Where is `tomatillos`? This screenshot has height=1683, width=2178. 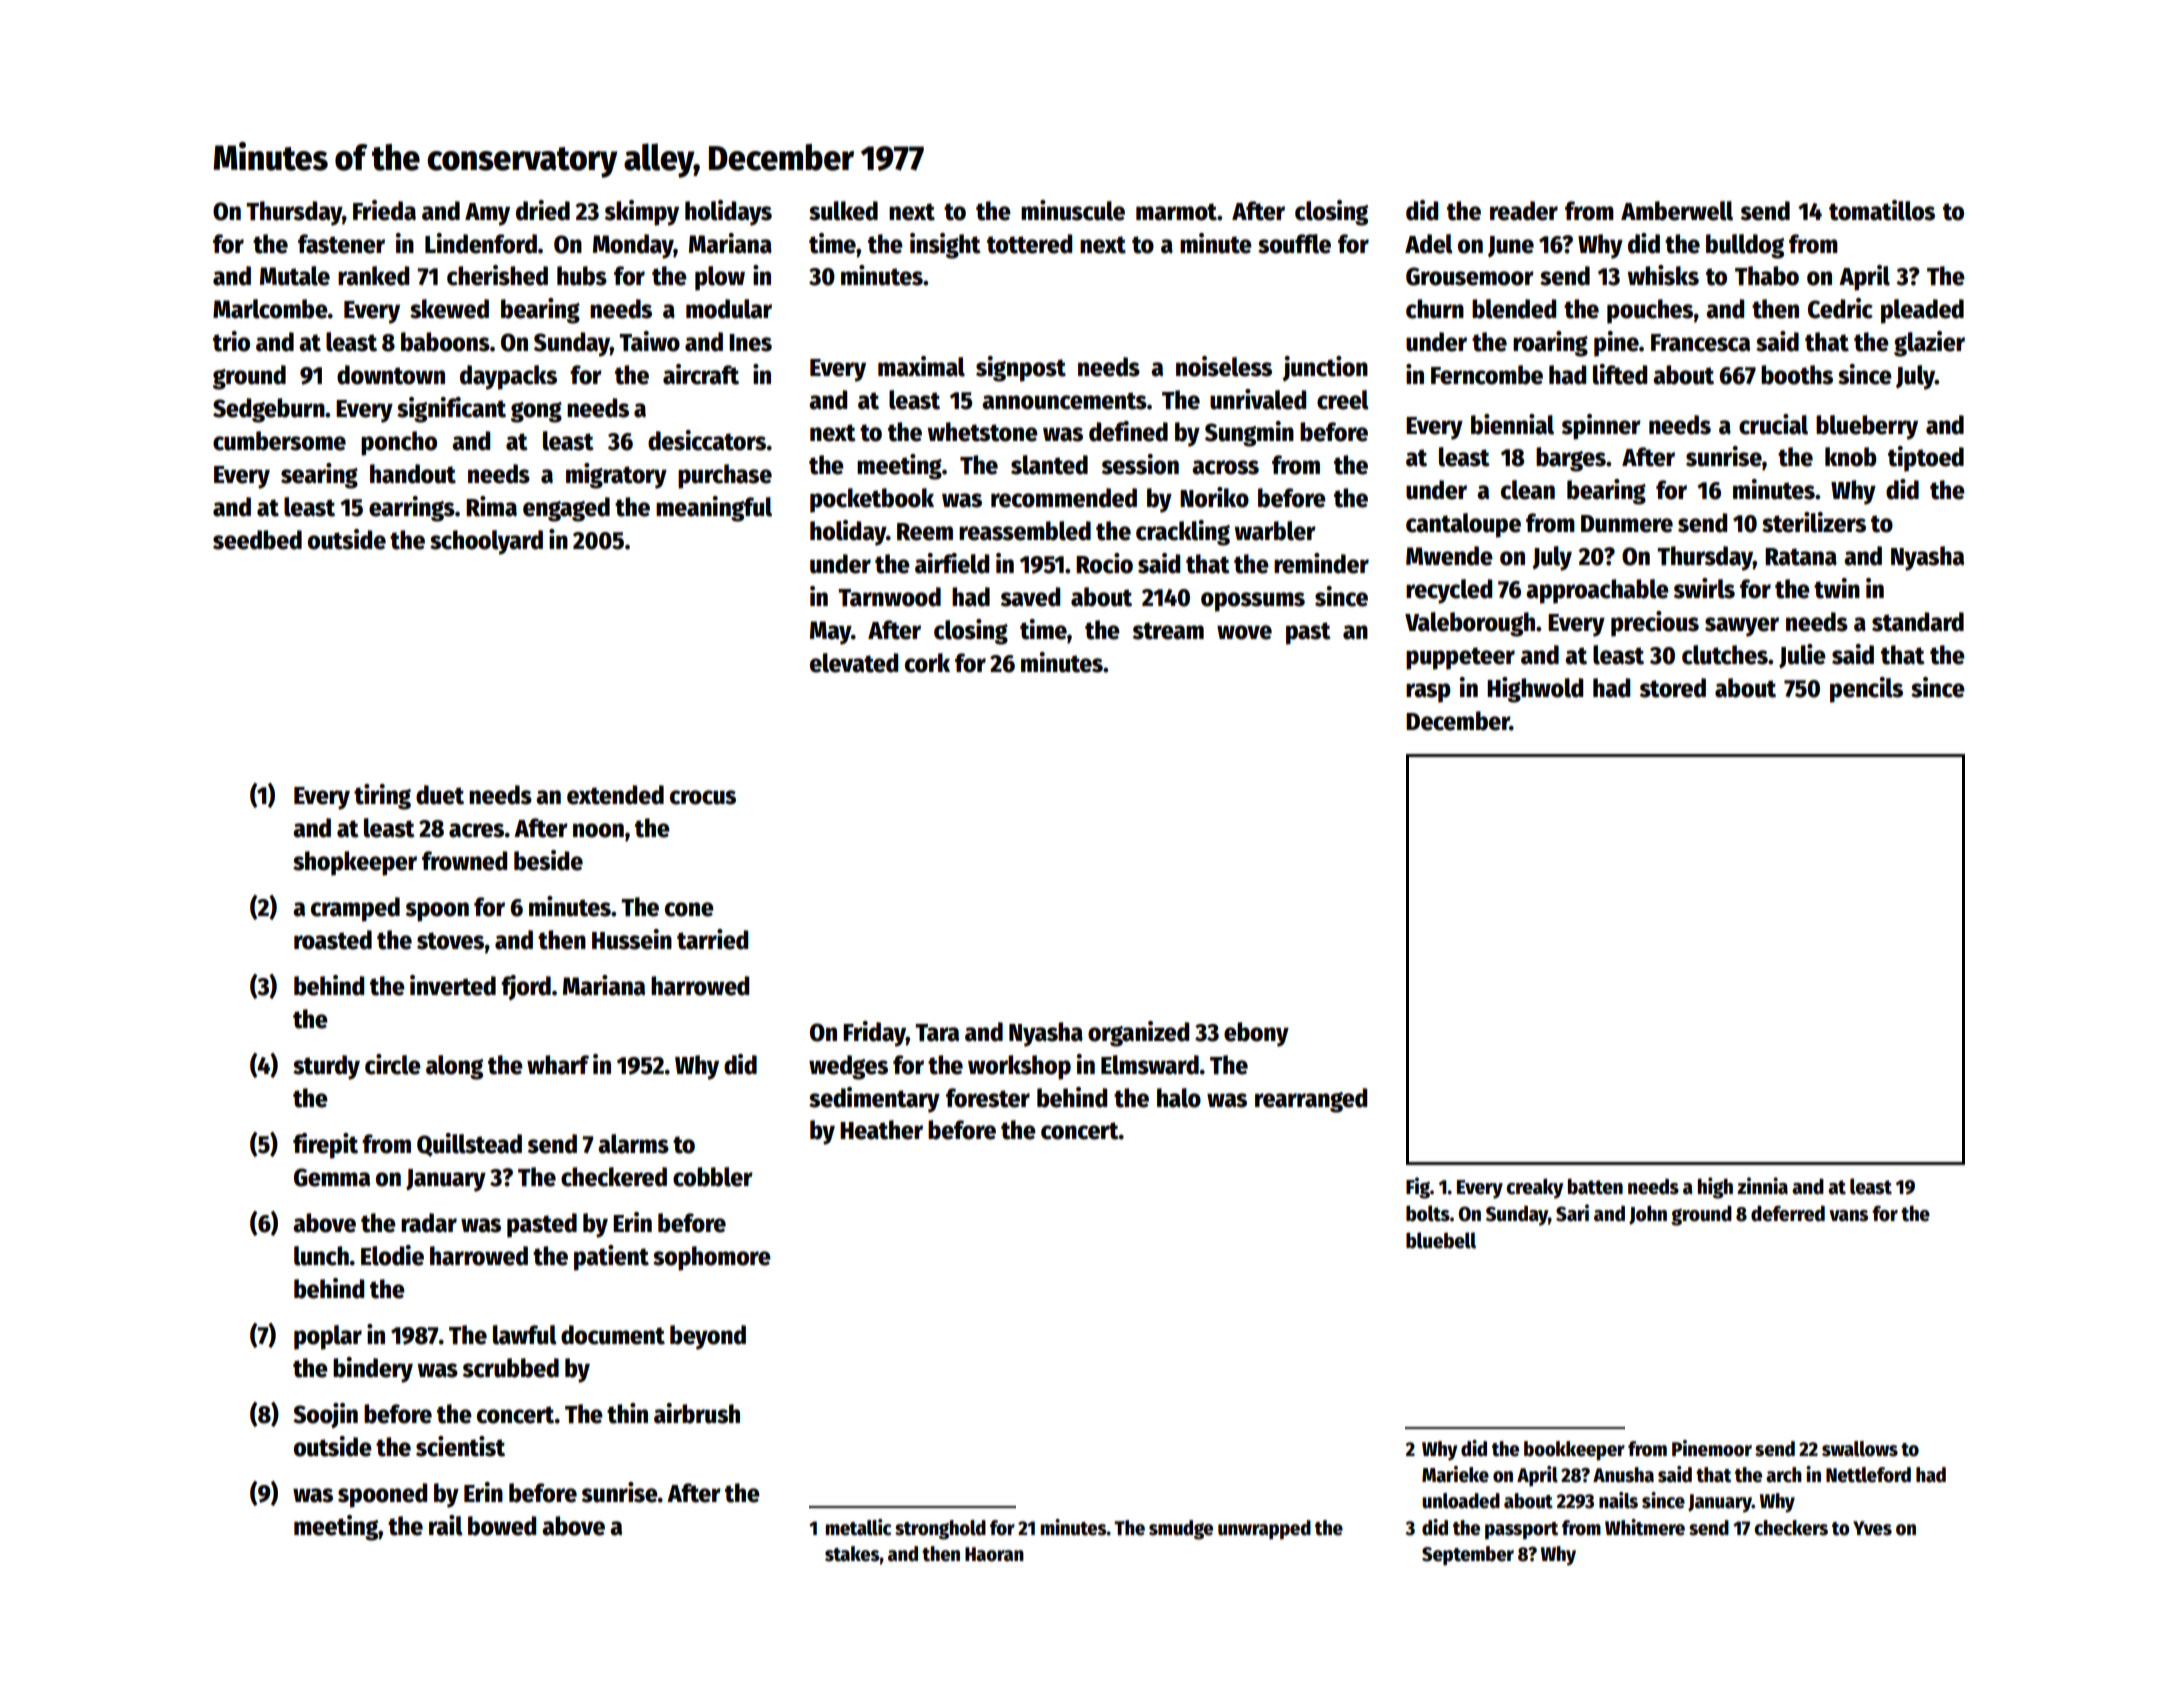 tomatillos is located at coordinates (1882, 210).
